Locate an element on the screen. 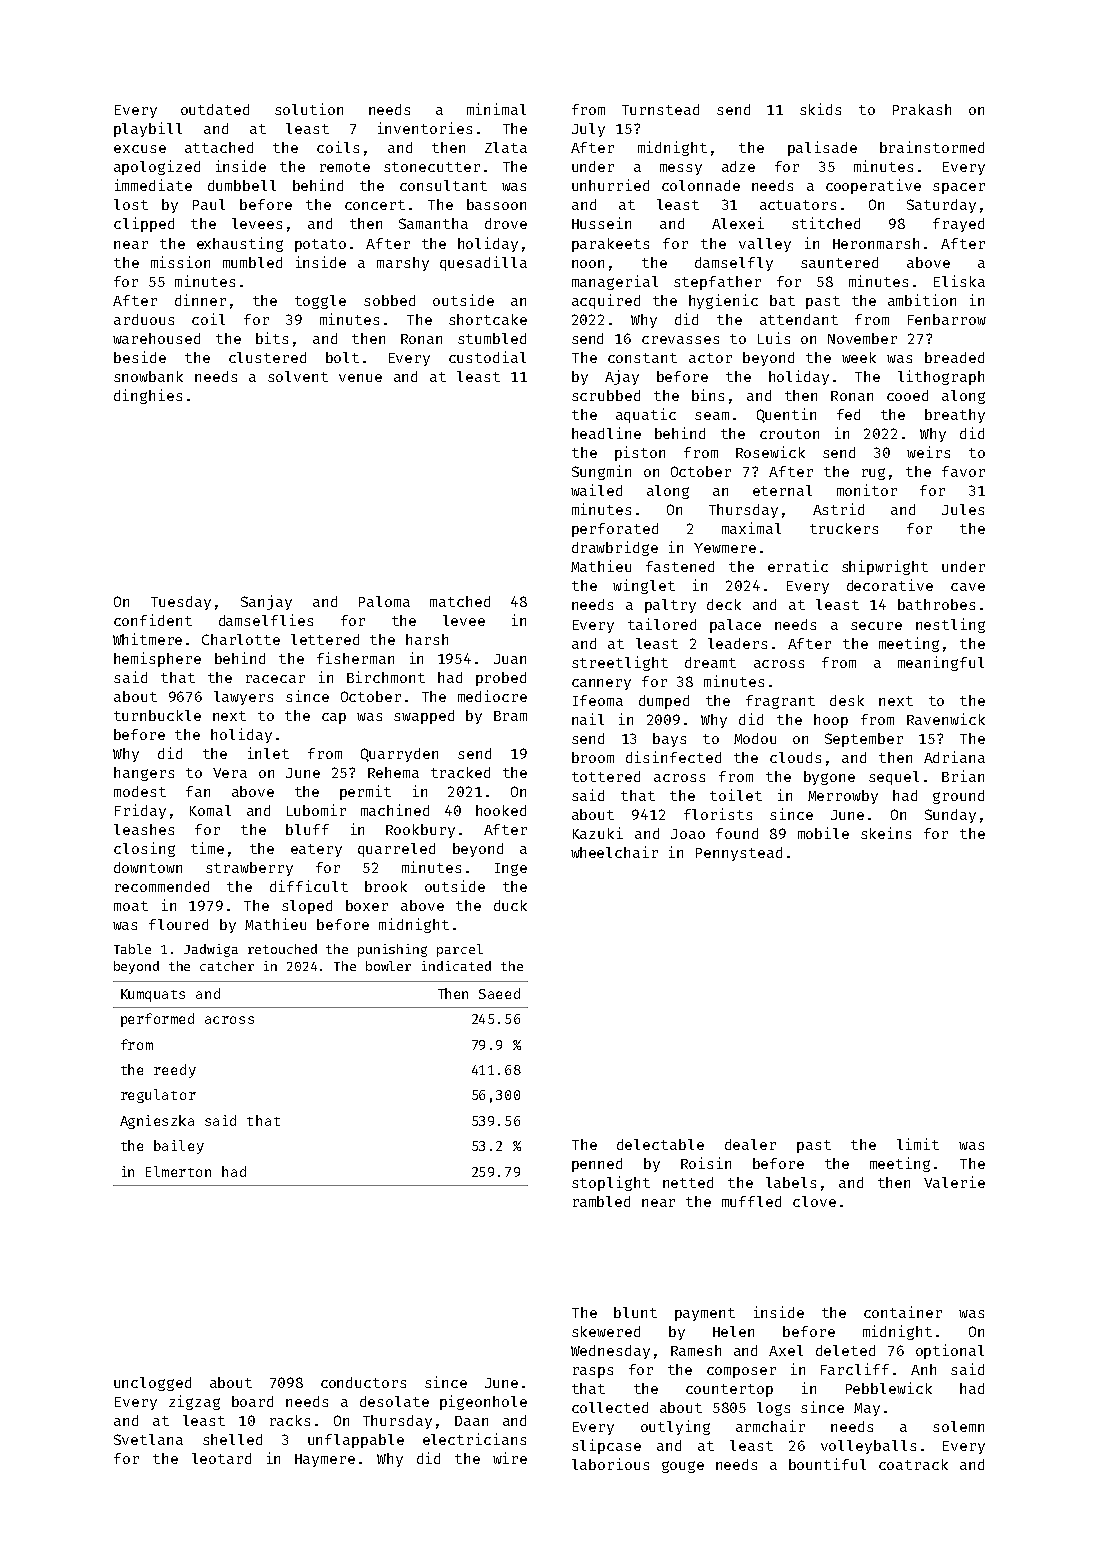 Image resolution: width=1099 pixels, height=1554 pixels. racks is located at coordinates (290, 1420).
